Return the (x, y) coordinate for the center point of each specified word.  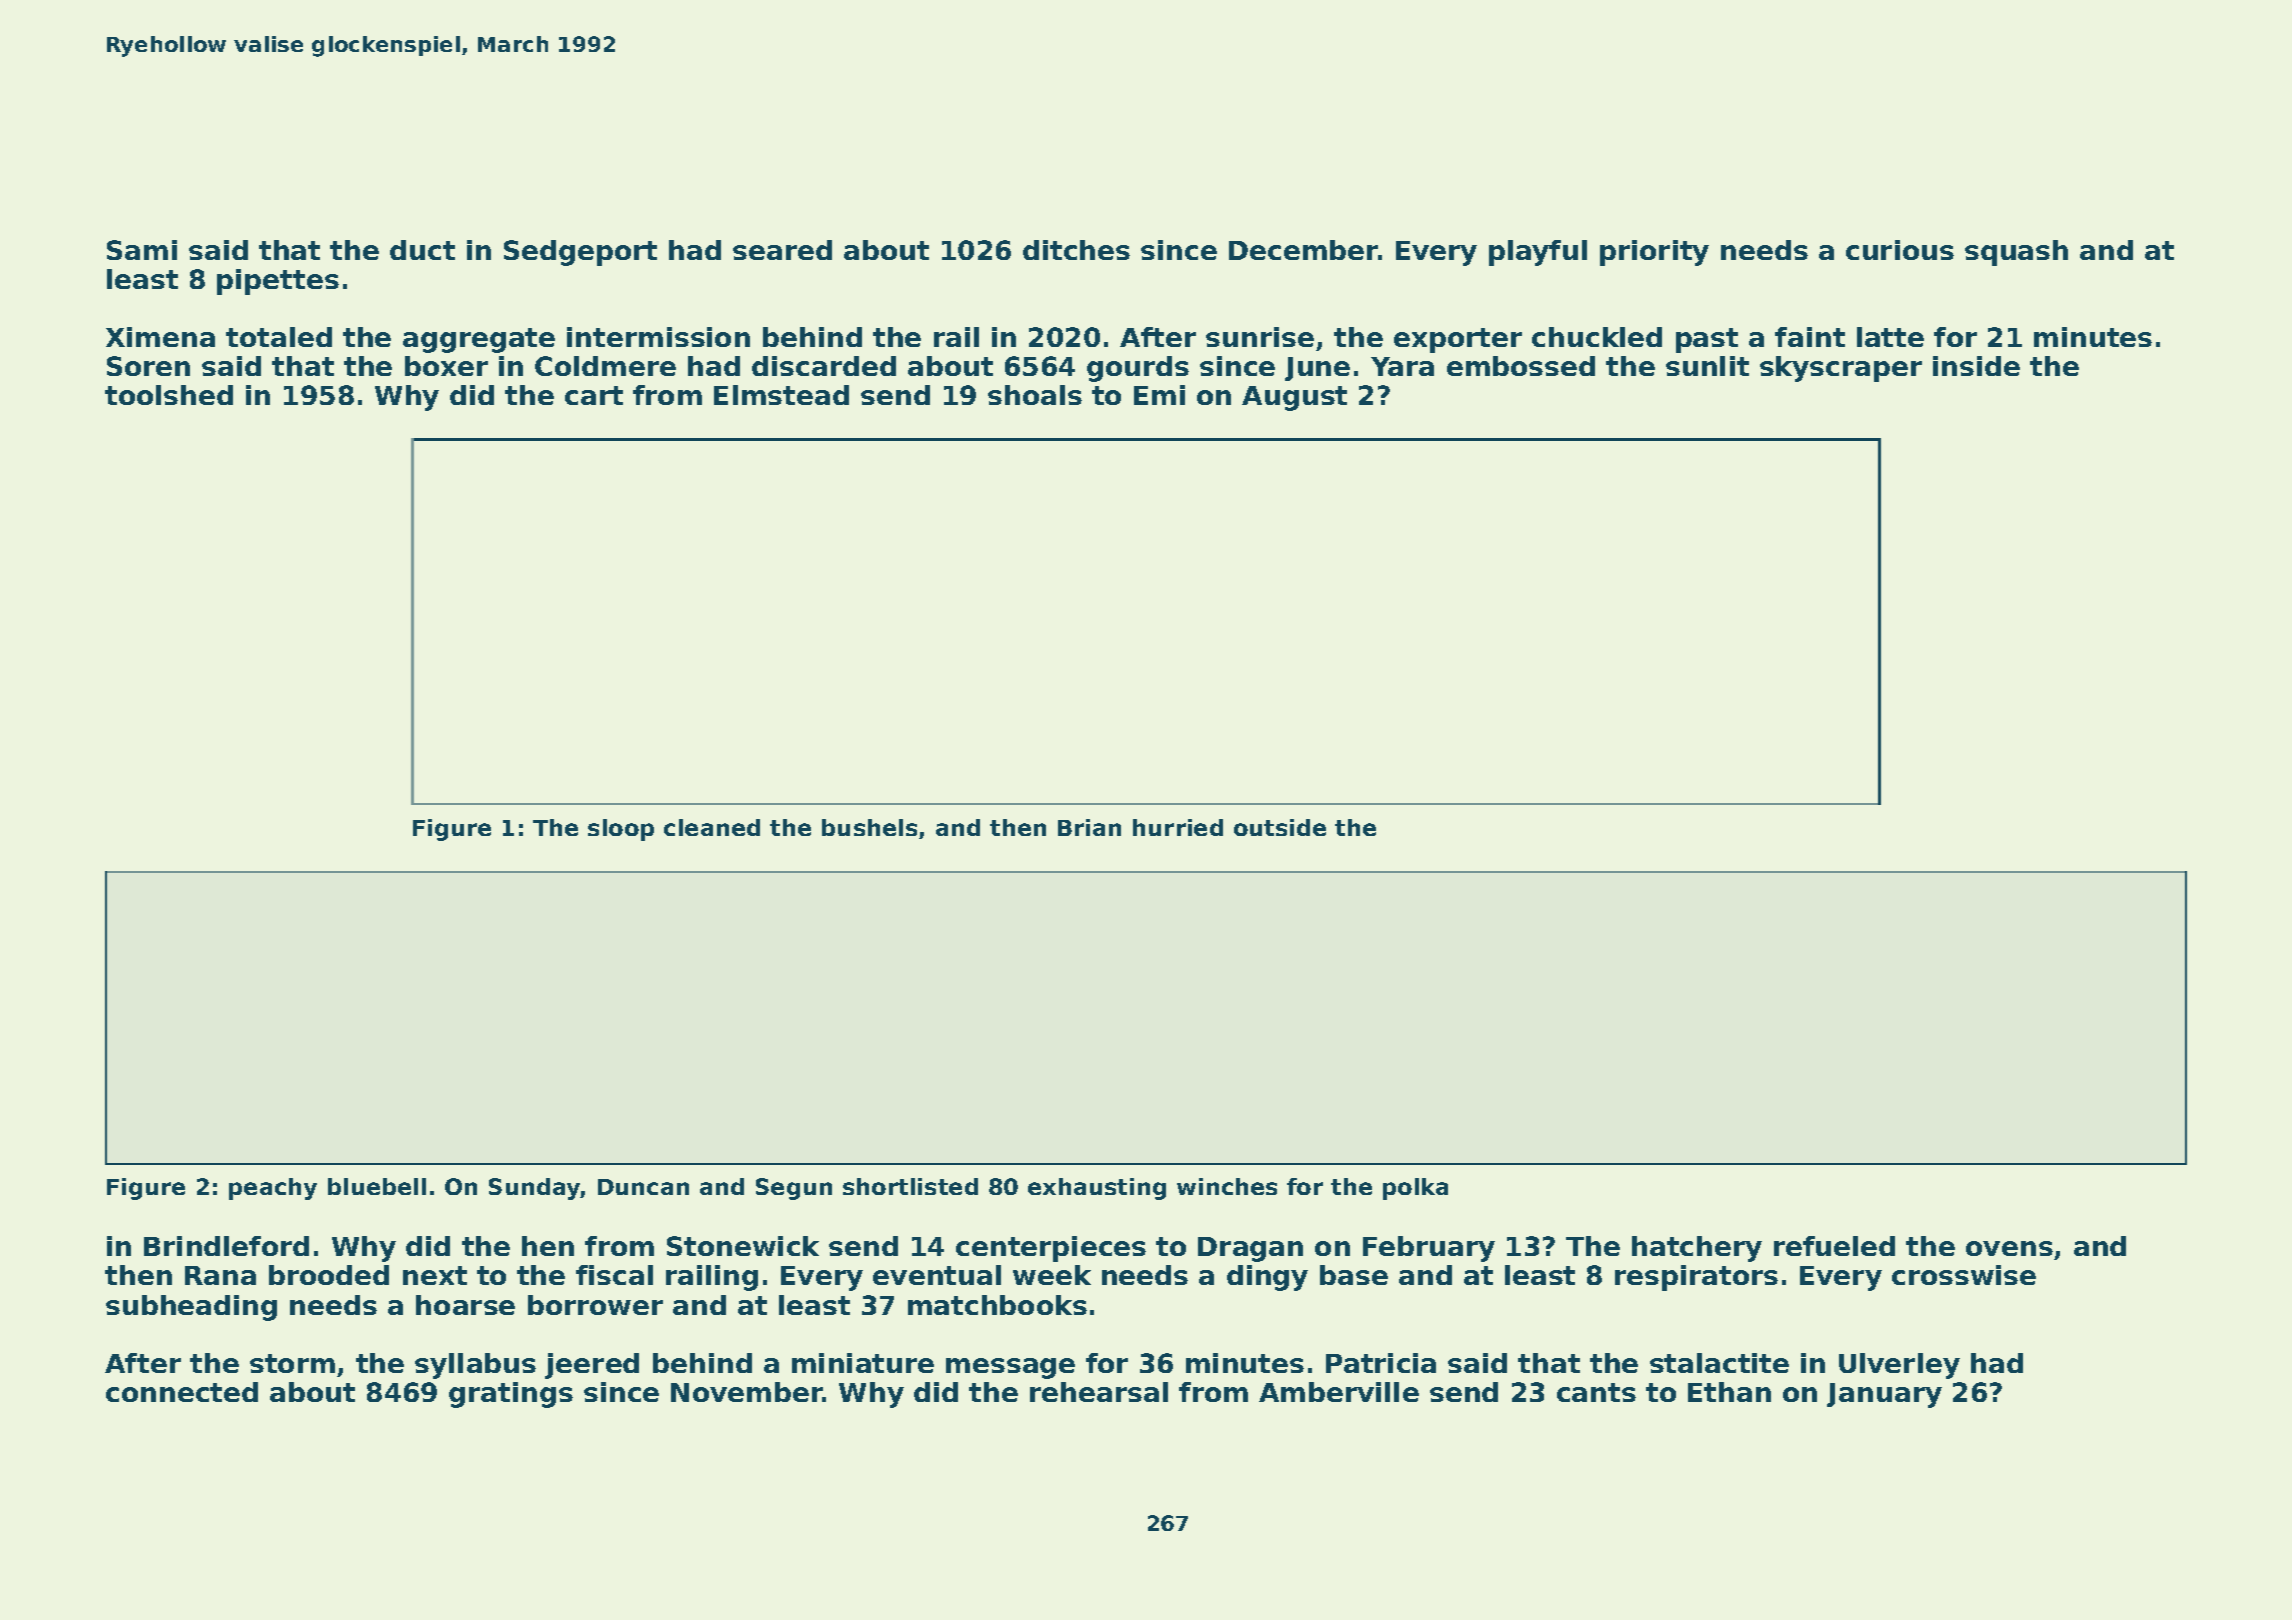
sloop (621, 830)
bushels (869, 827)
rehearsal (1099, 1392)
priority (1654, 253)
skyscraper (1841, 369)
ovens (2009, 1248)
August (1294, 398)
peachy (273, 1189)
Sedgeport (580, 253)
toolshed (169, 395)
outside (1280, 827)
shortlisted (910, 1186)
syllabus (475, 1366)
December (1303, 250)
